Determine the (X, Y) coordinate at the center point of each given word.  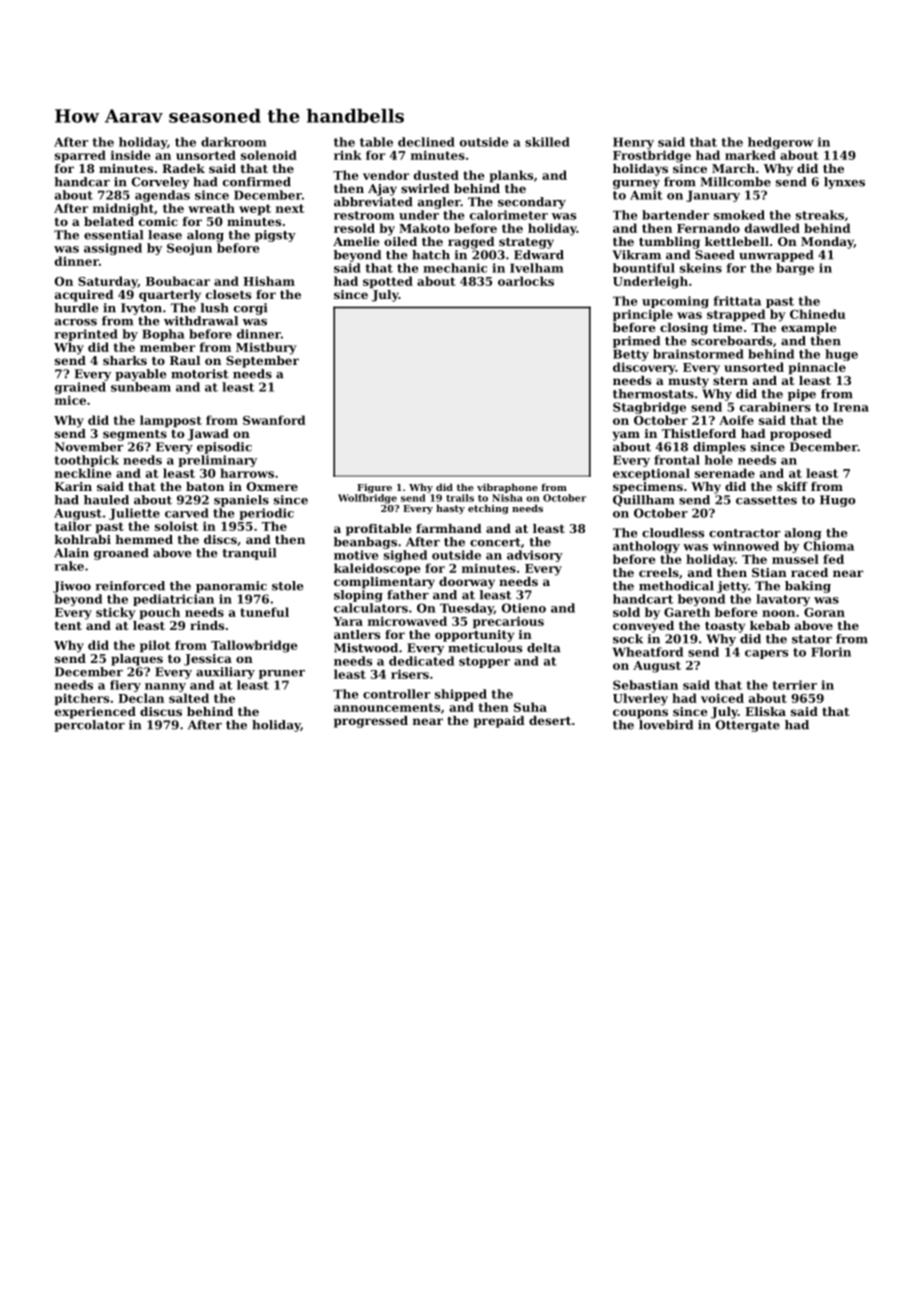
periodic (266, 514)
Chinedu (817, 314)
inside (131, 155)
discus (161, 711)
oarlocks (526, 281)
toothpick (86, 461)
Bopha (163, 335)
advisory (535, 556)
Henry (633, 143)
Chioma (829, 546)
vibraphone (507, 488)
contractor (744, 533)
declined (426, 142)
